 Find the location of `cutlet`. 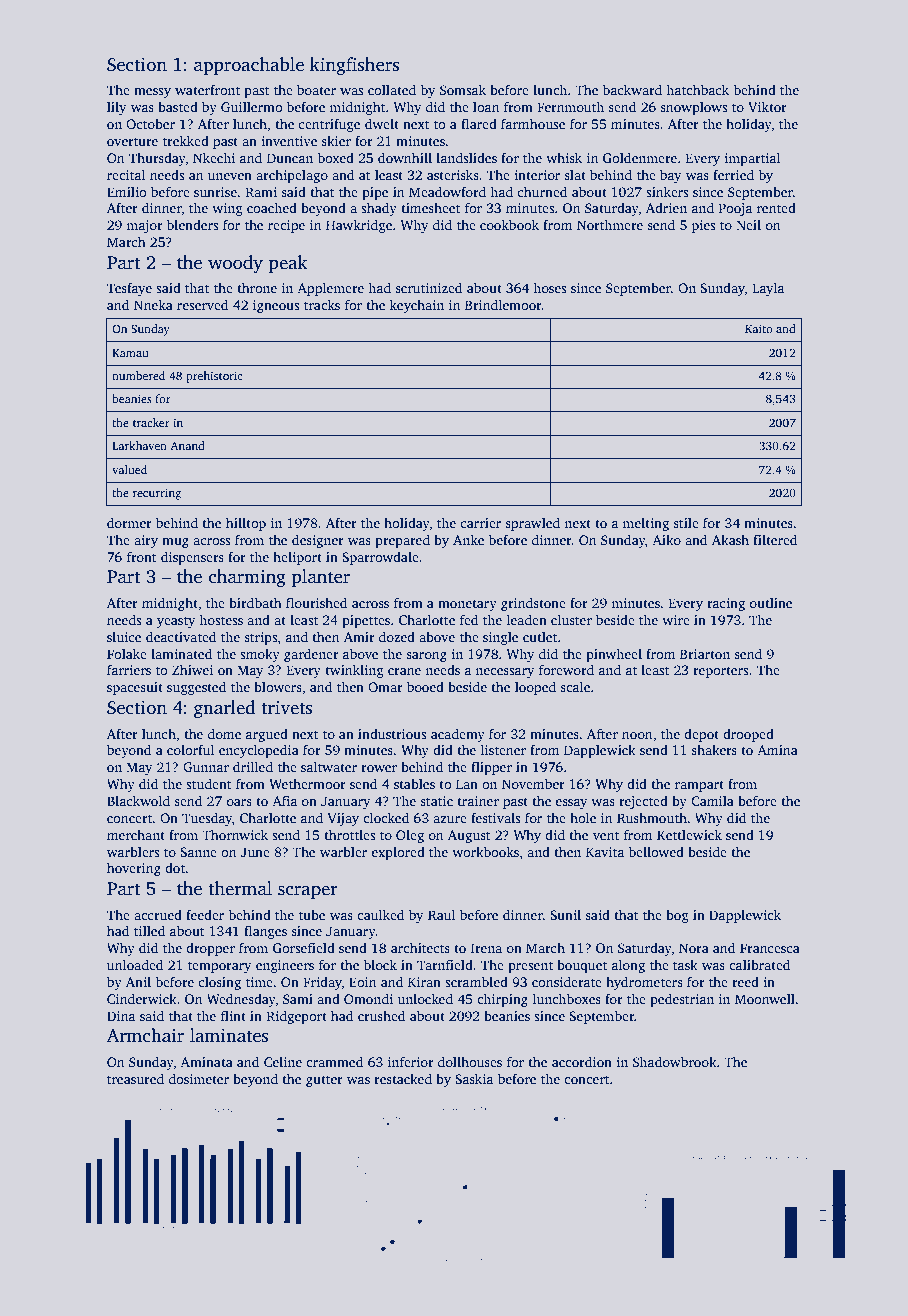

cutlet is located at coordinates (540, 637).
